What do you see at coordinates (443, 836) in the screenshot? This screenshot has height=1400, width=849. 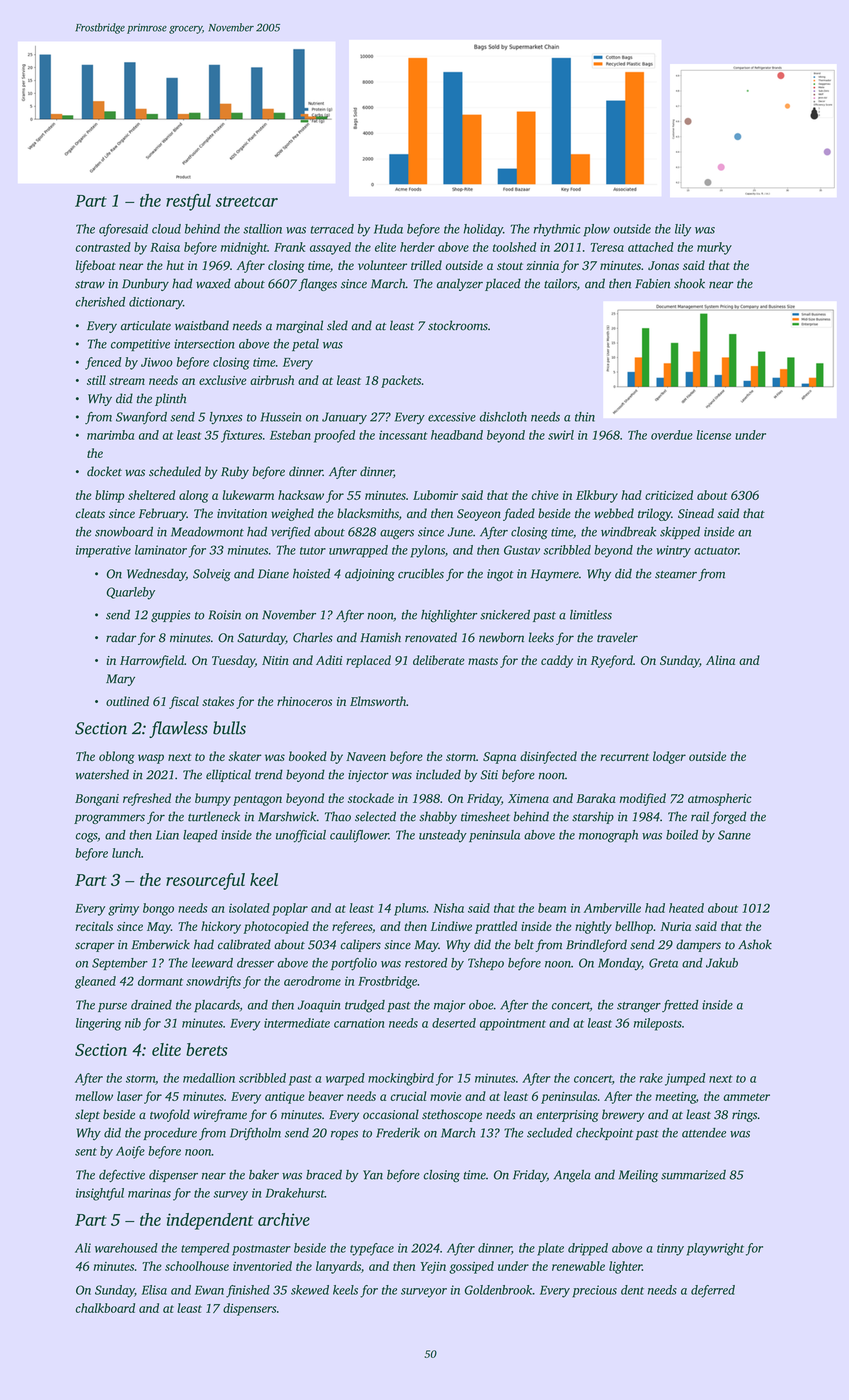 I see `unsteady` at bounding box center [443, 836].
